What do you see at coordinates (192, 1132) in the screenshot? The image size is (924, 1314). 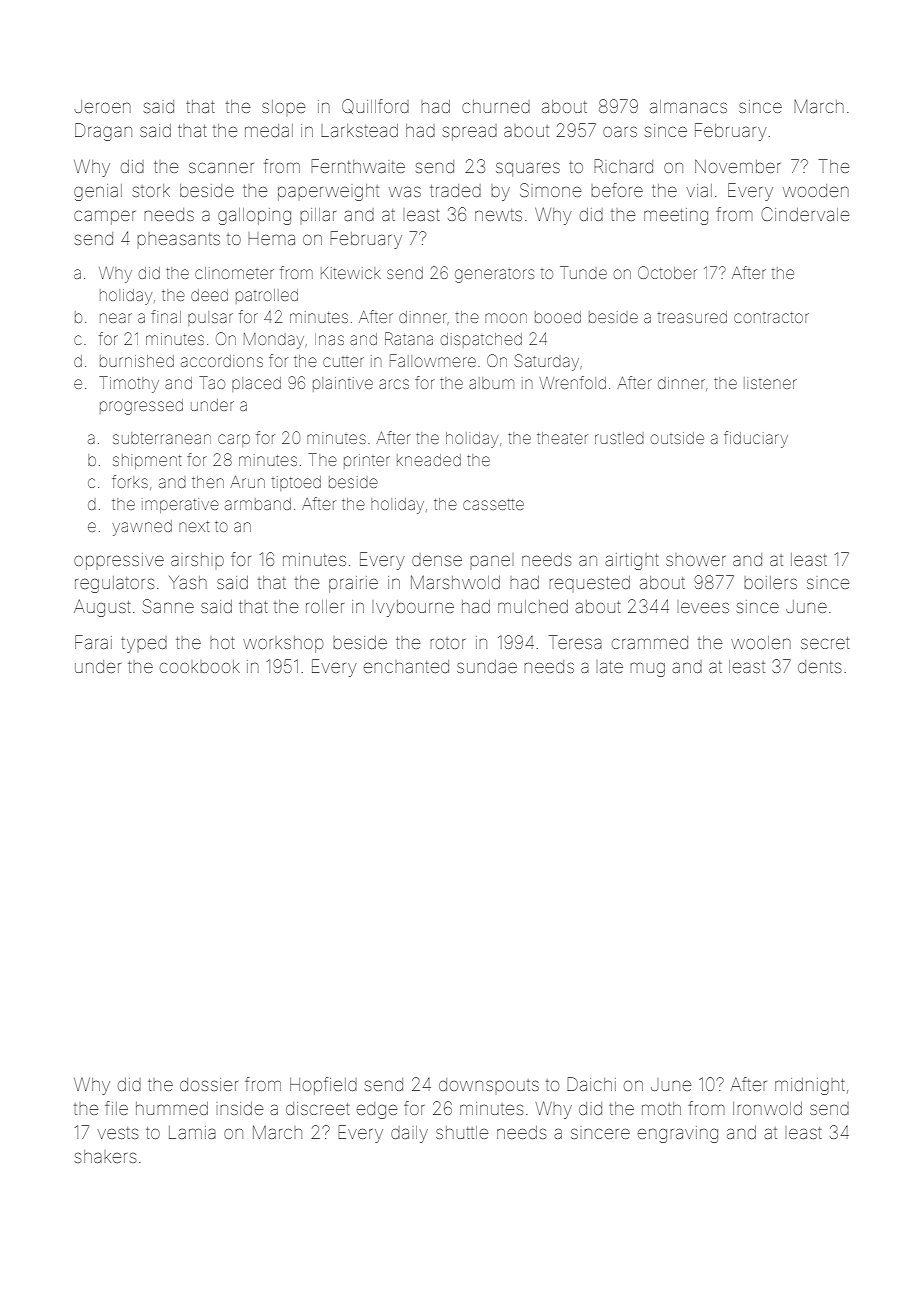 I see `Lamia` at bounding box center [192, 1132].
